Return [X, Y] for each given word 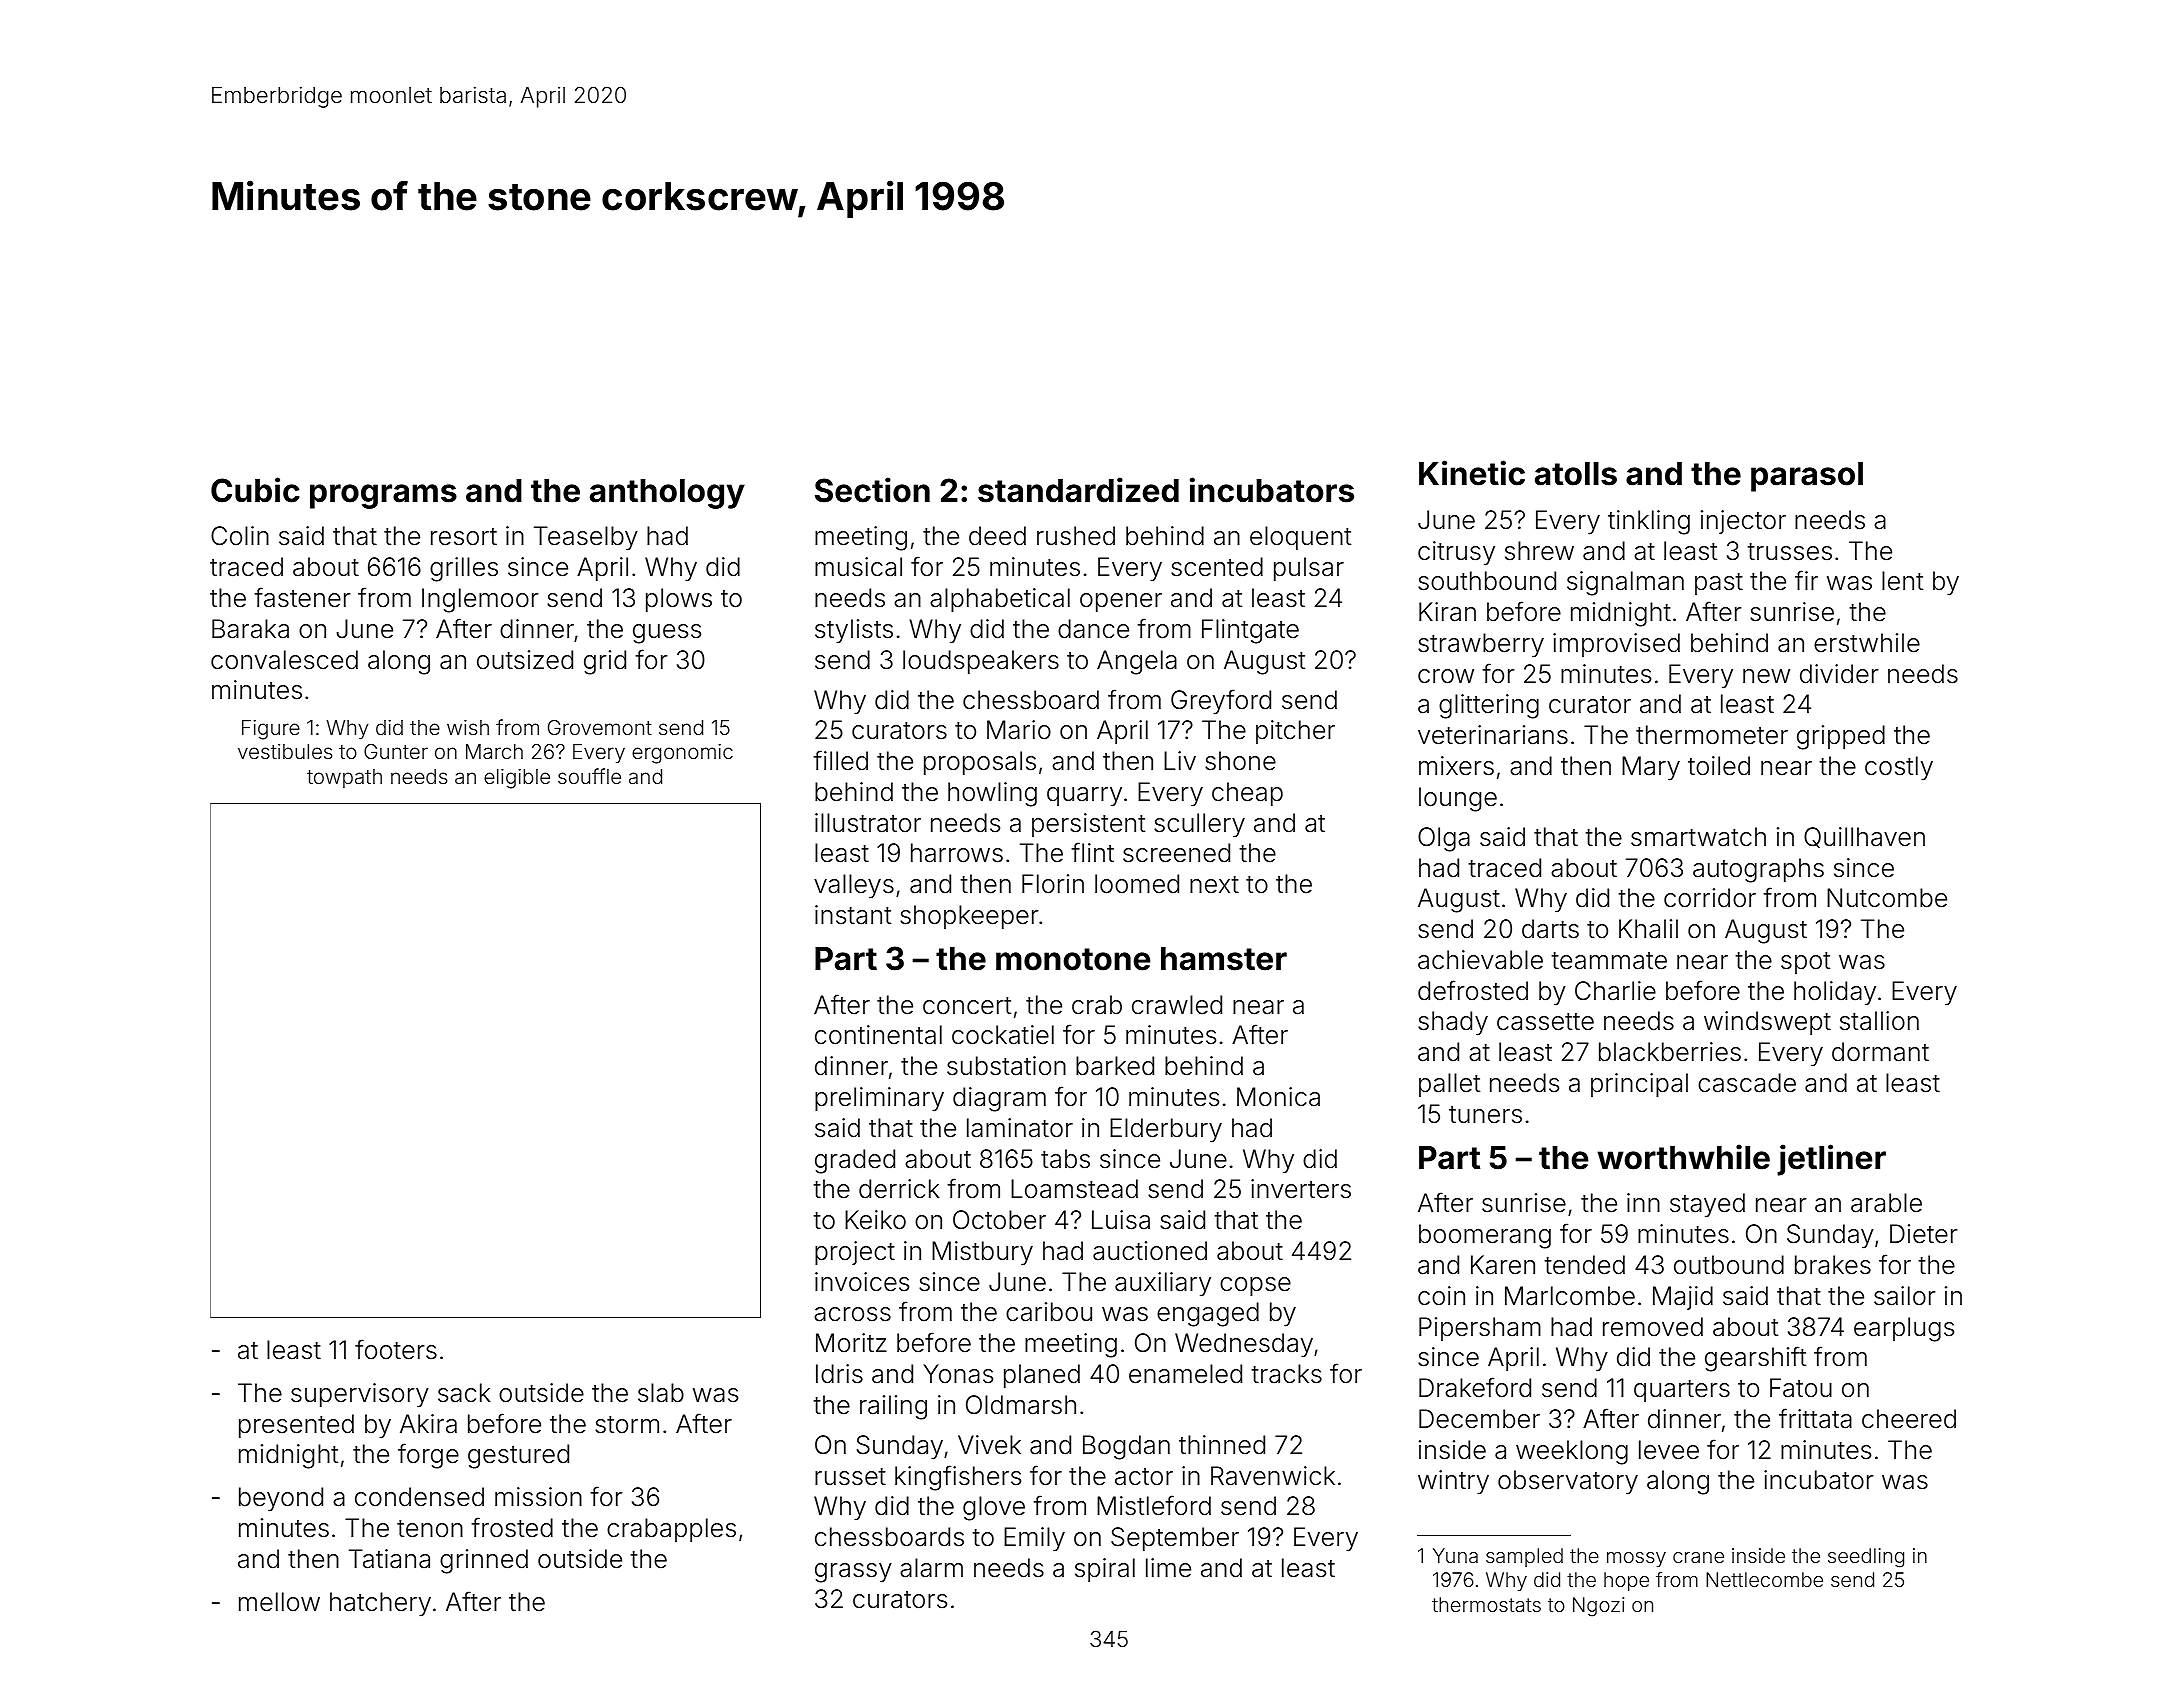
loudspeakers [981, 662]
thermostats [1486, 1604]
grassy [853, 1573]
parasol [1807, 477]
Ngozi [1598, 1607]
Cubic [255, 490]
